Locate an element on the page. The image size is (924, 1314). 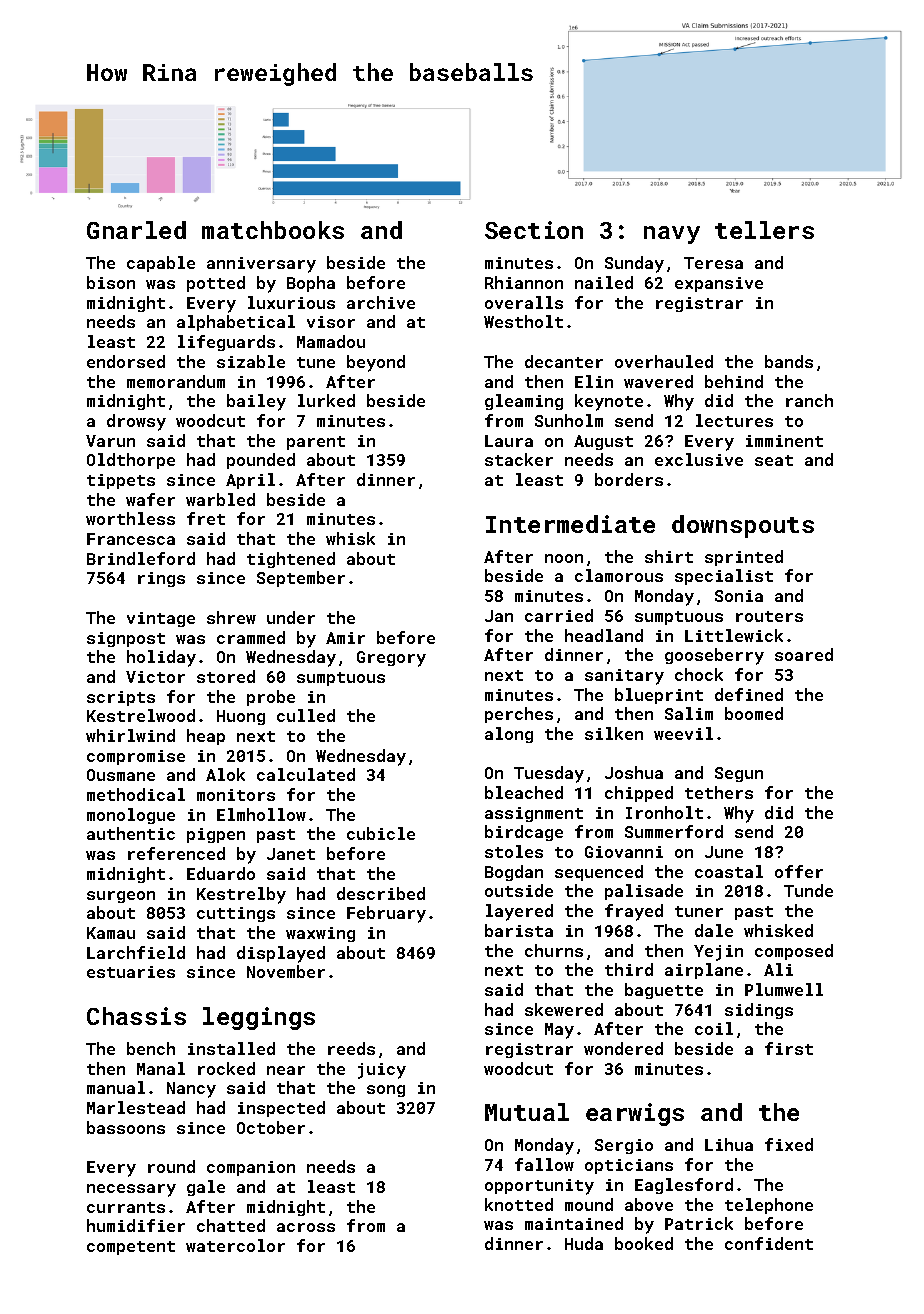
Oldthorpe is located at coordinates (131, 461).
